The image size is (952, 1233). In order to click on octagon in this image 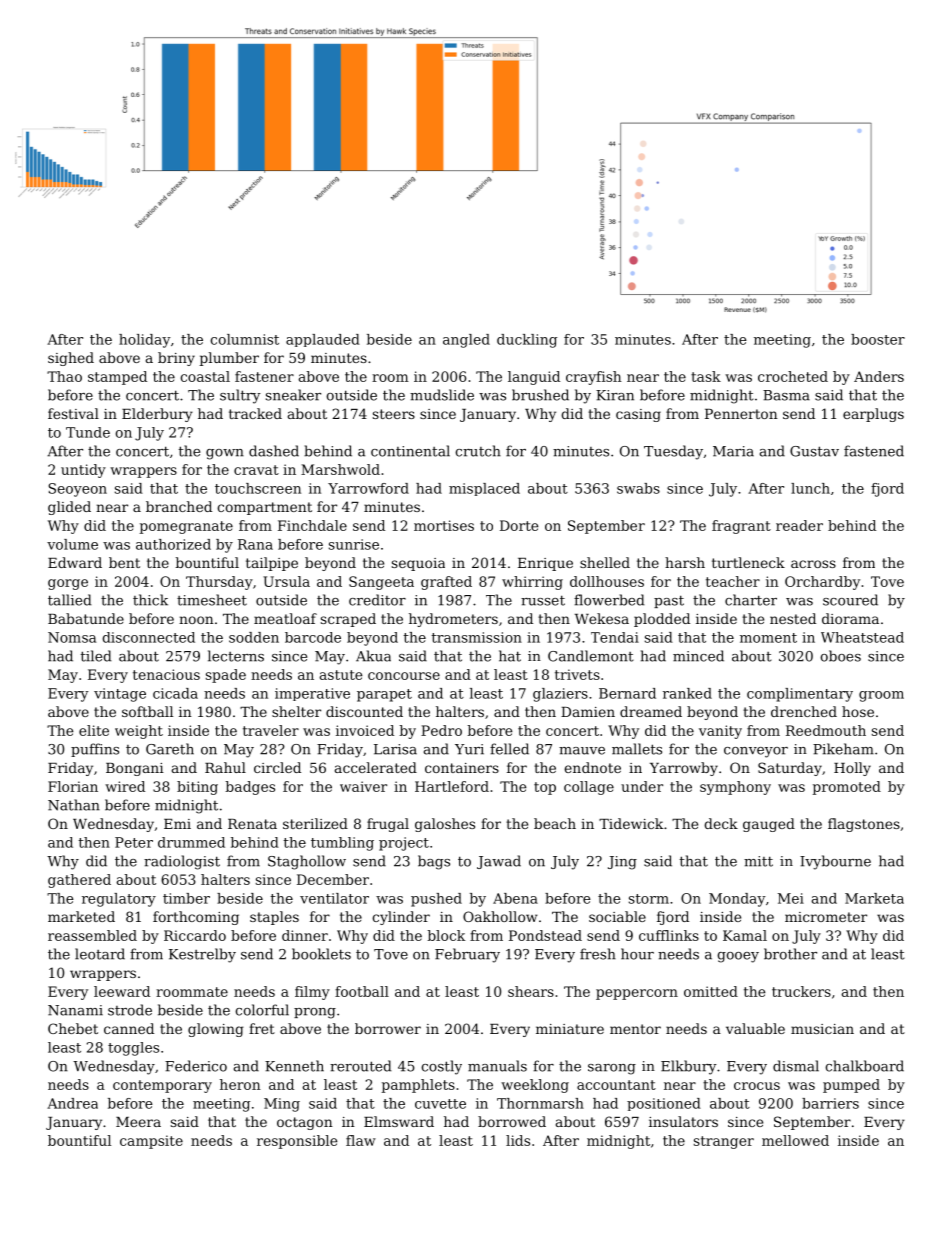, I will do `click(305, 1123)`.
